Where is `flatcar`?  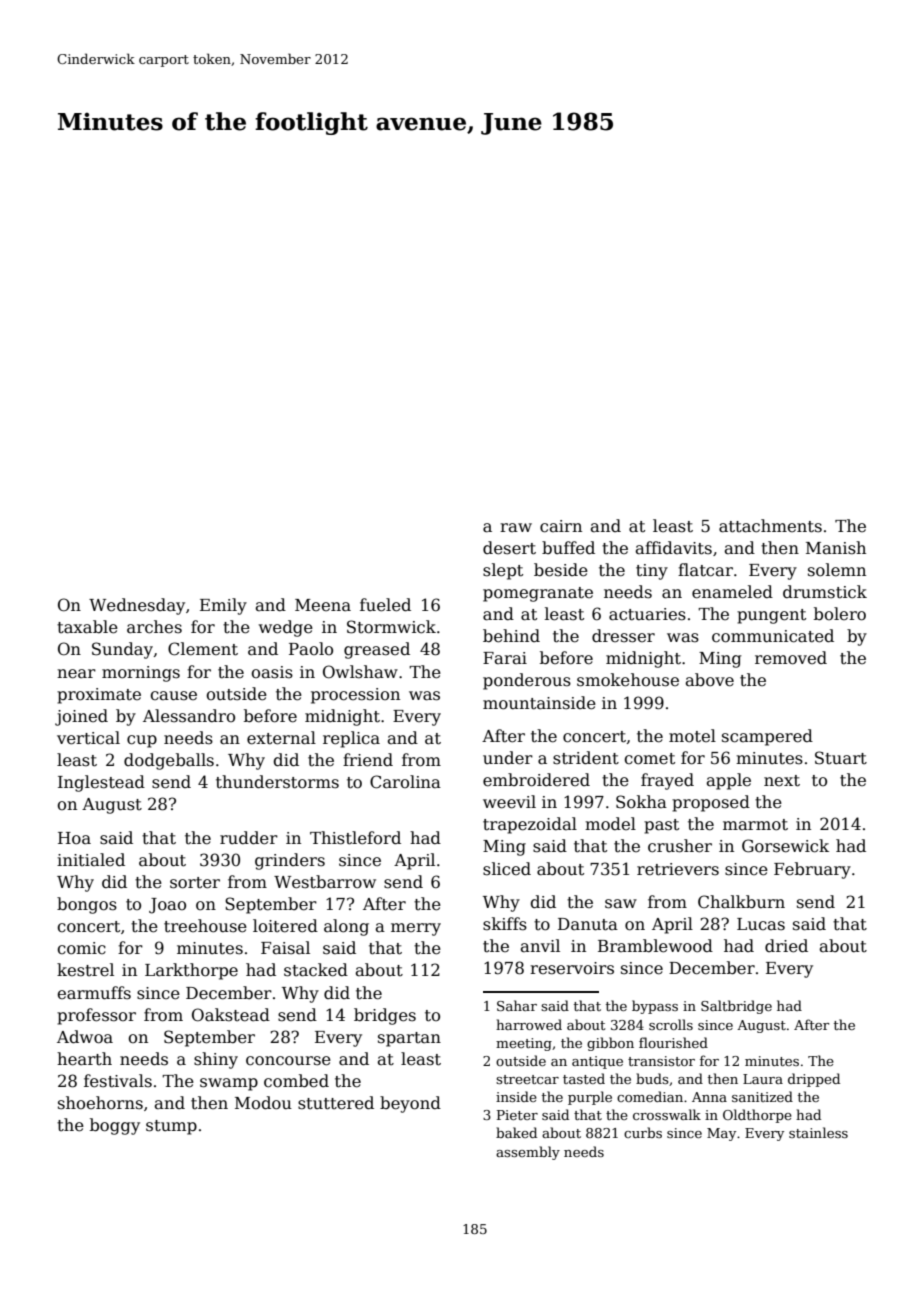 flatcar is located at coordinates (705, 570).
